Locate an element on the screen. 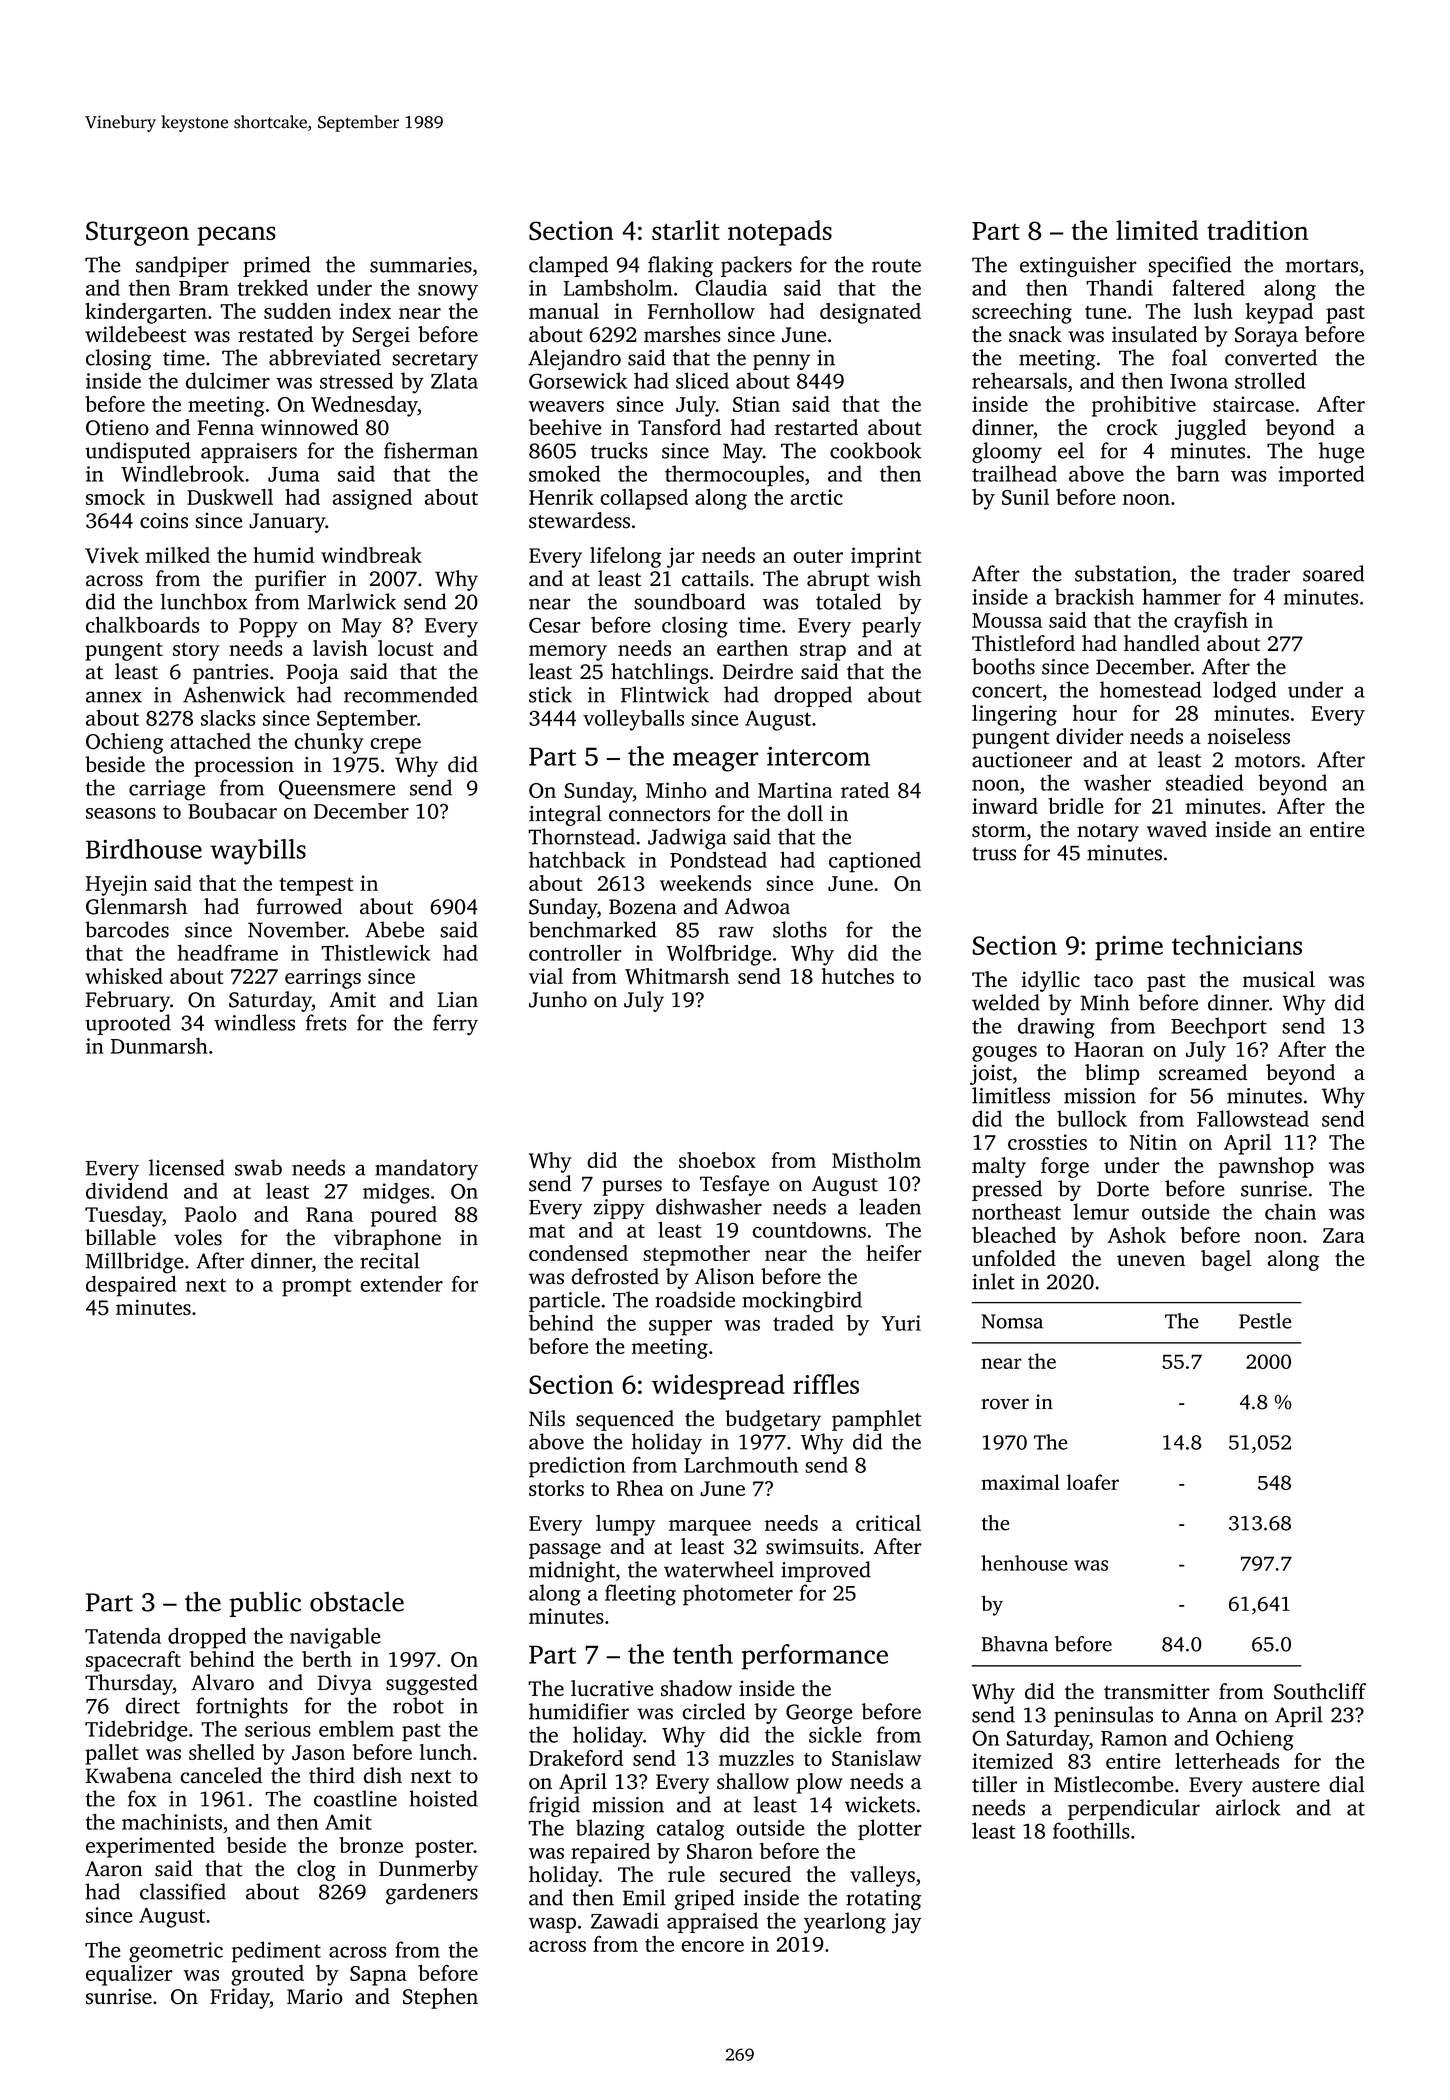  tradition is located at coordinates (1257, 230).
